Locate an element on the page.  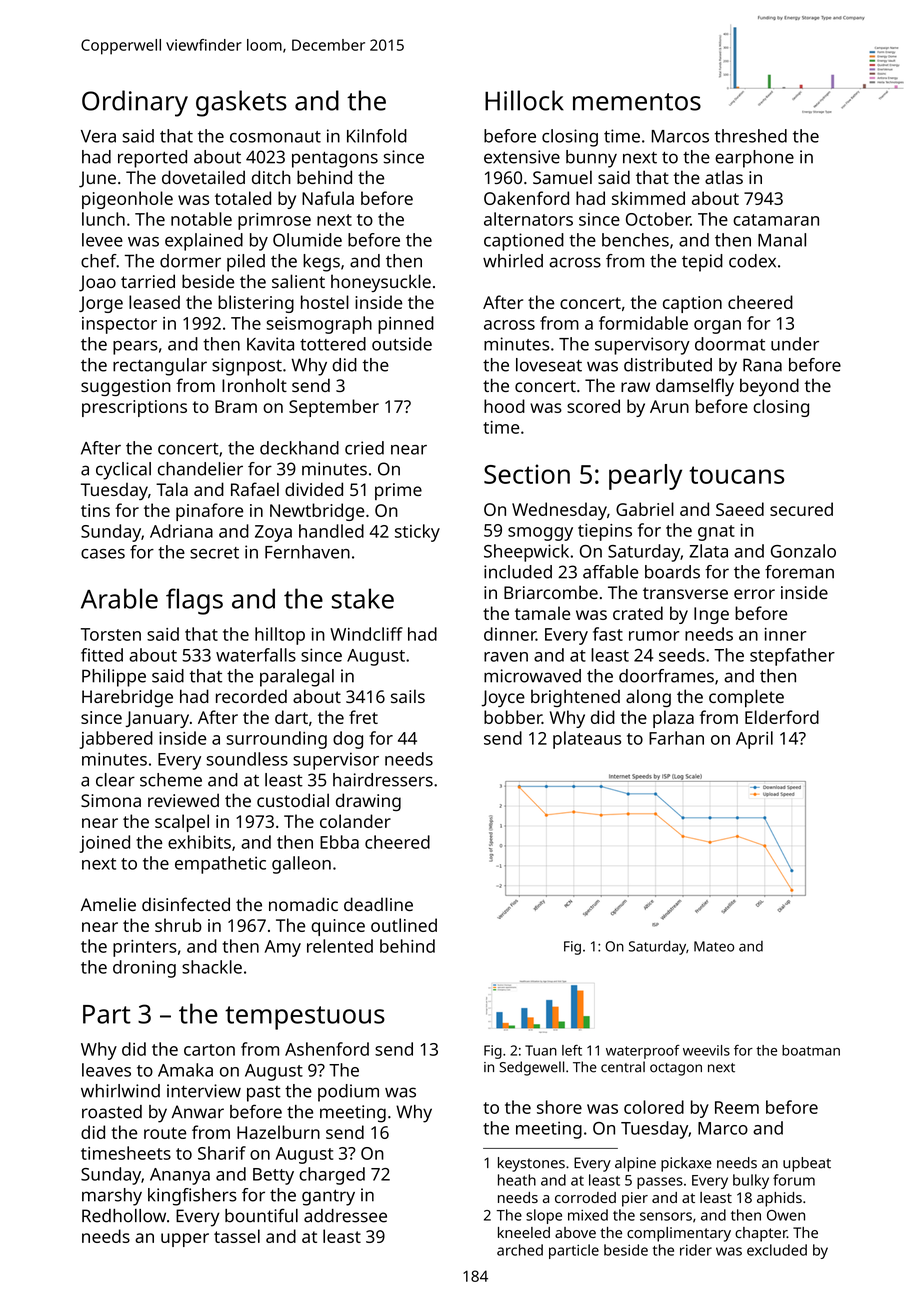
Hillock is located at coordinates (524, 100).
